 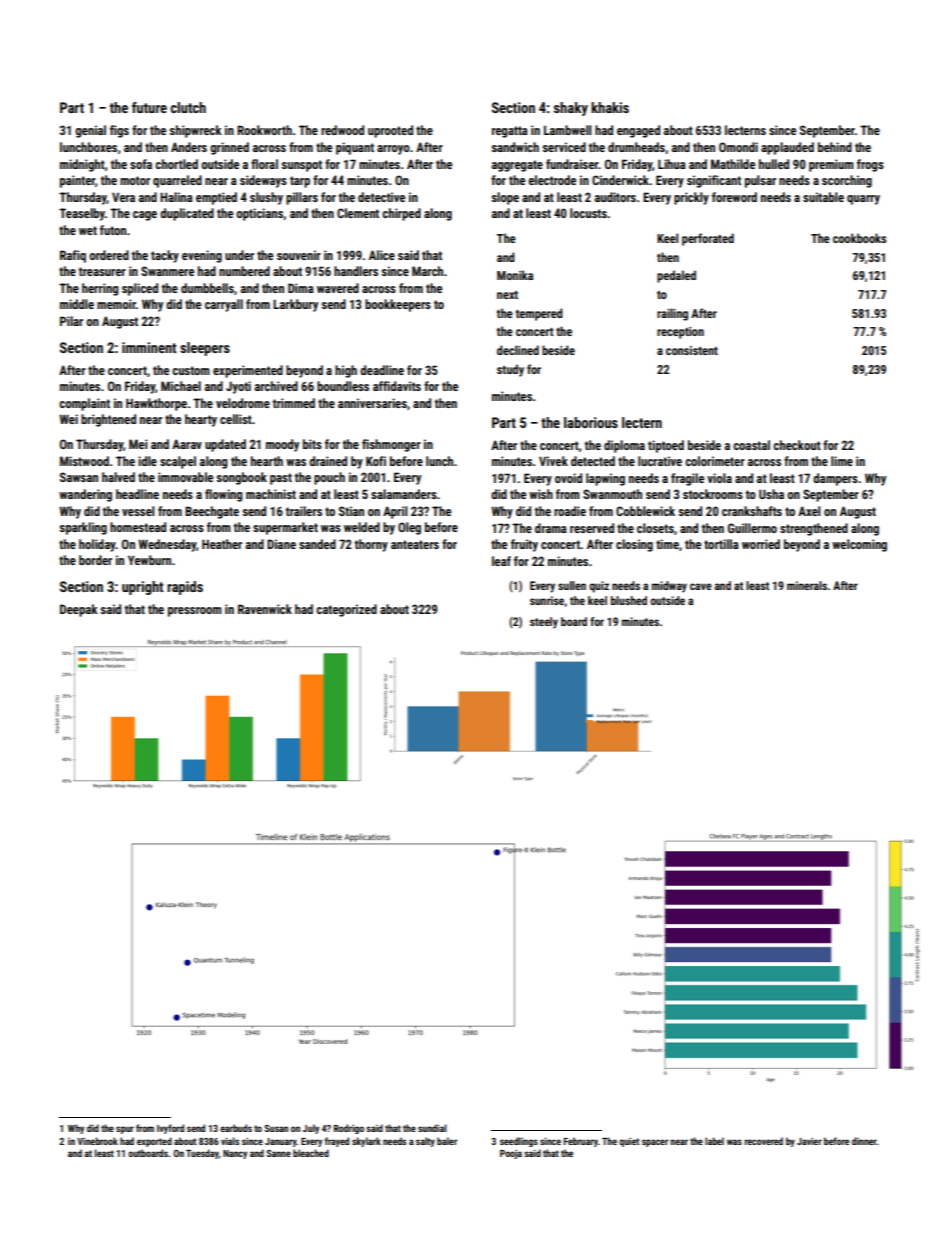 What do you see at coordinates (170, 1129) in the document?
I see `Ivyford` at bounding box center [170, 1129].
